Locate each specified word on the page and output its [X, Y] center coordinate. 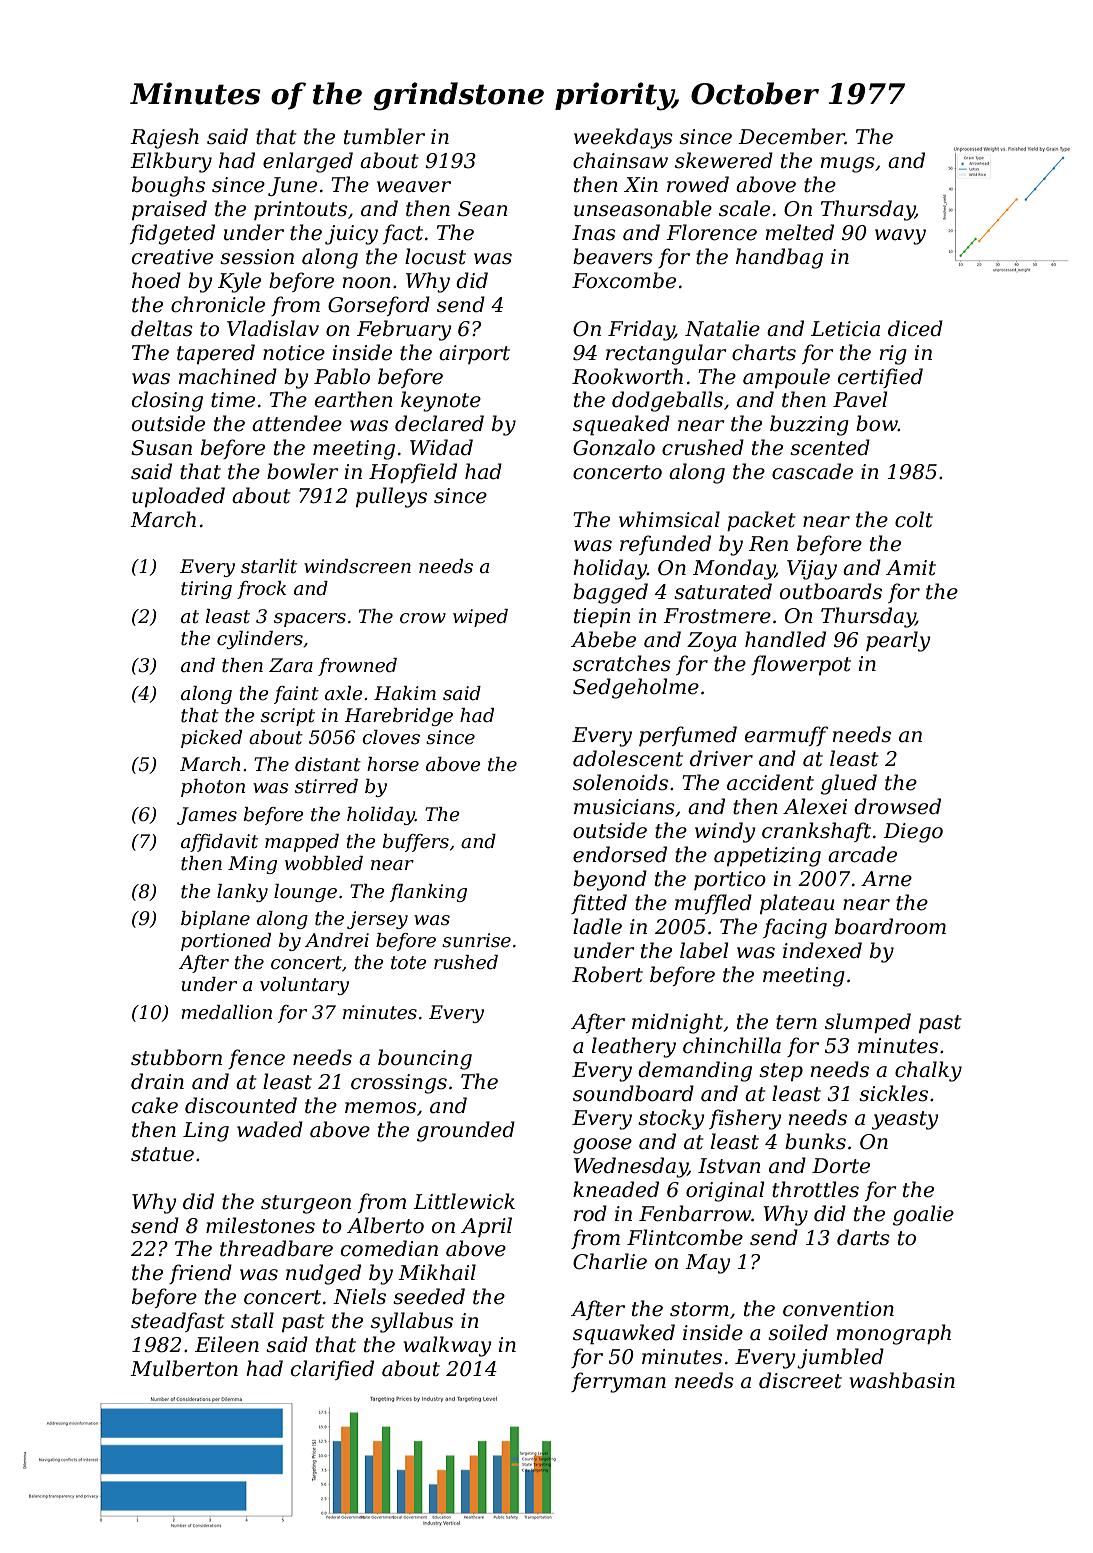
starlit [269, 566]
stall [252, 1320]
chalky [928, 1071]
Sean [483, 209]
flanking [428, 893]
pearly [898, 641]
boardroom [890, 926]
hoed [156, 280]
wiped [480, 618]
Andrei [337, 940]
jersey [377, 920]
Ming [252, 865]
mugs [848, 165]
